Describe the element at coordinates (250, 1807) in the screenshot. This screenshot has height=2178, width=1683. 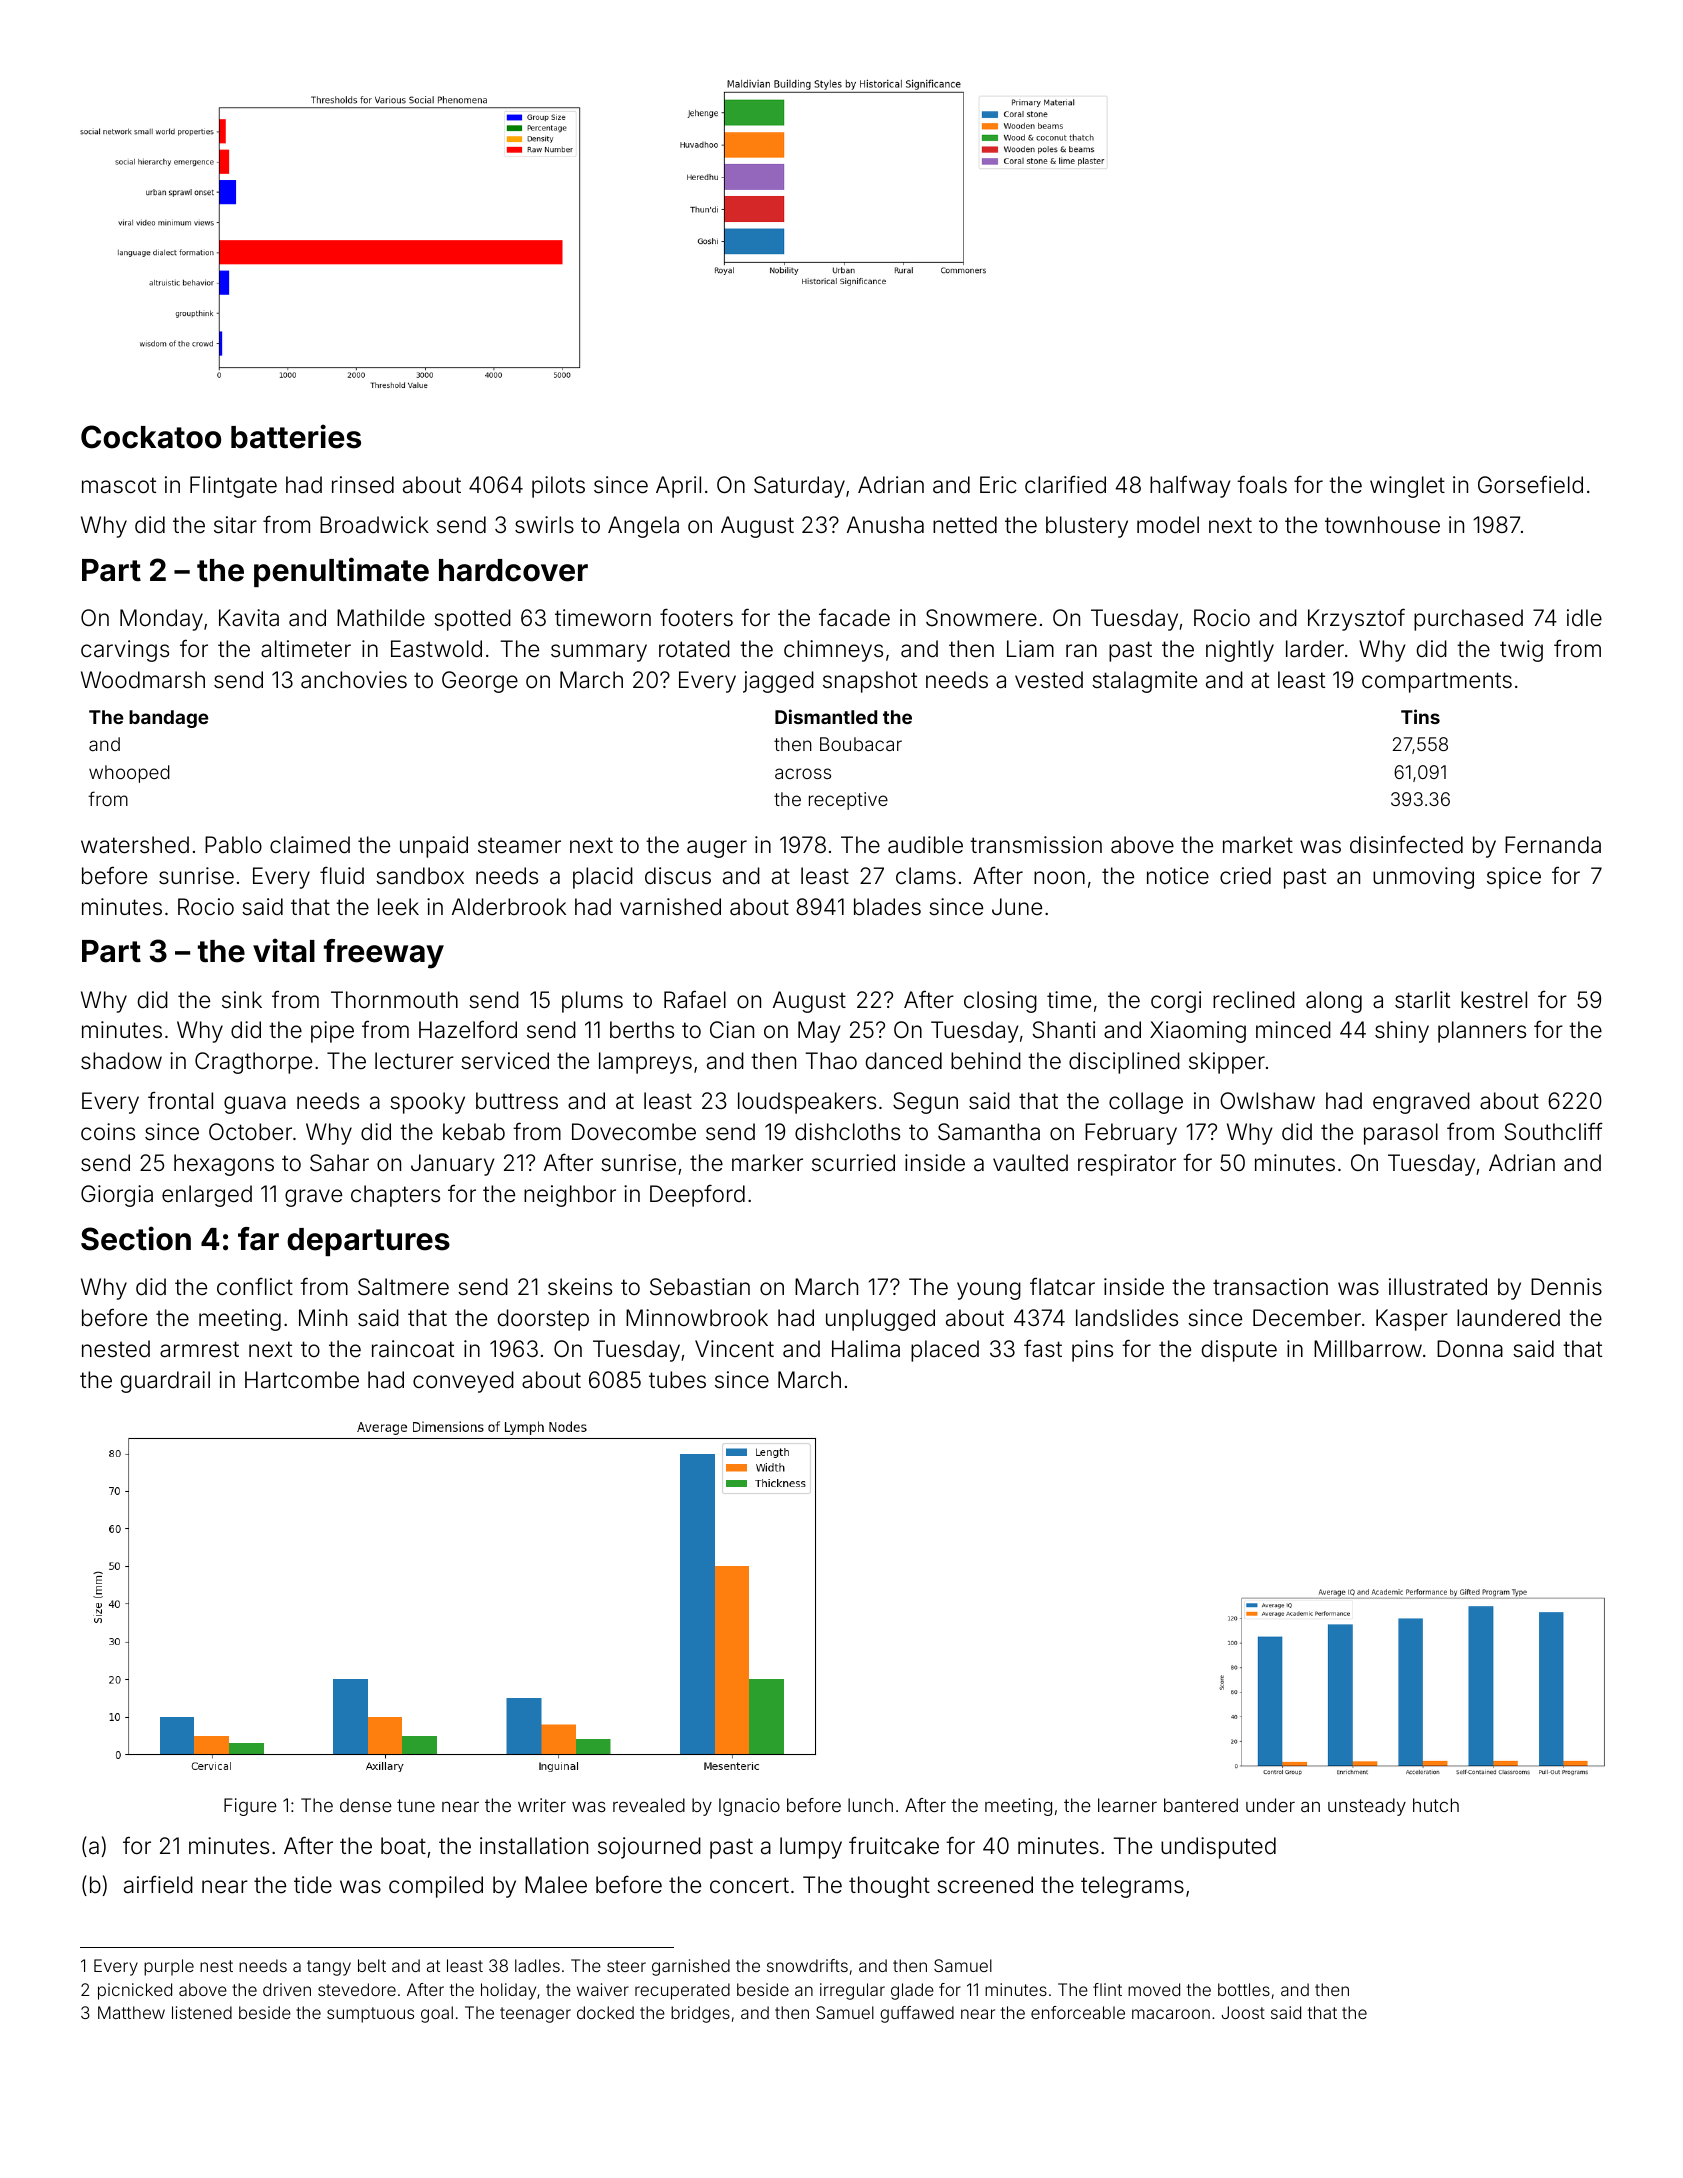
I see `Figure` at that location.
